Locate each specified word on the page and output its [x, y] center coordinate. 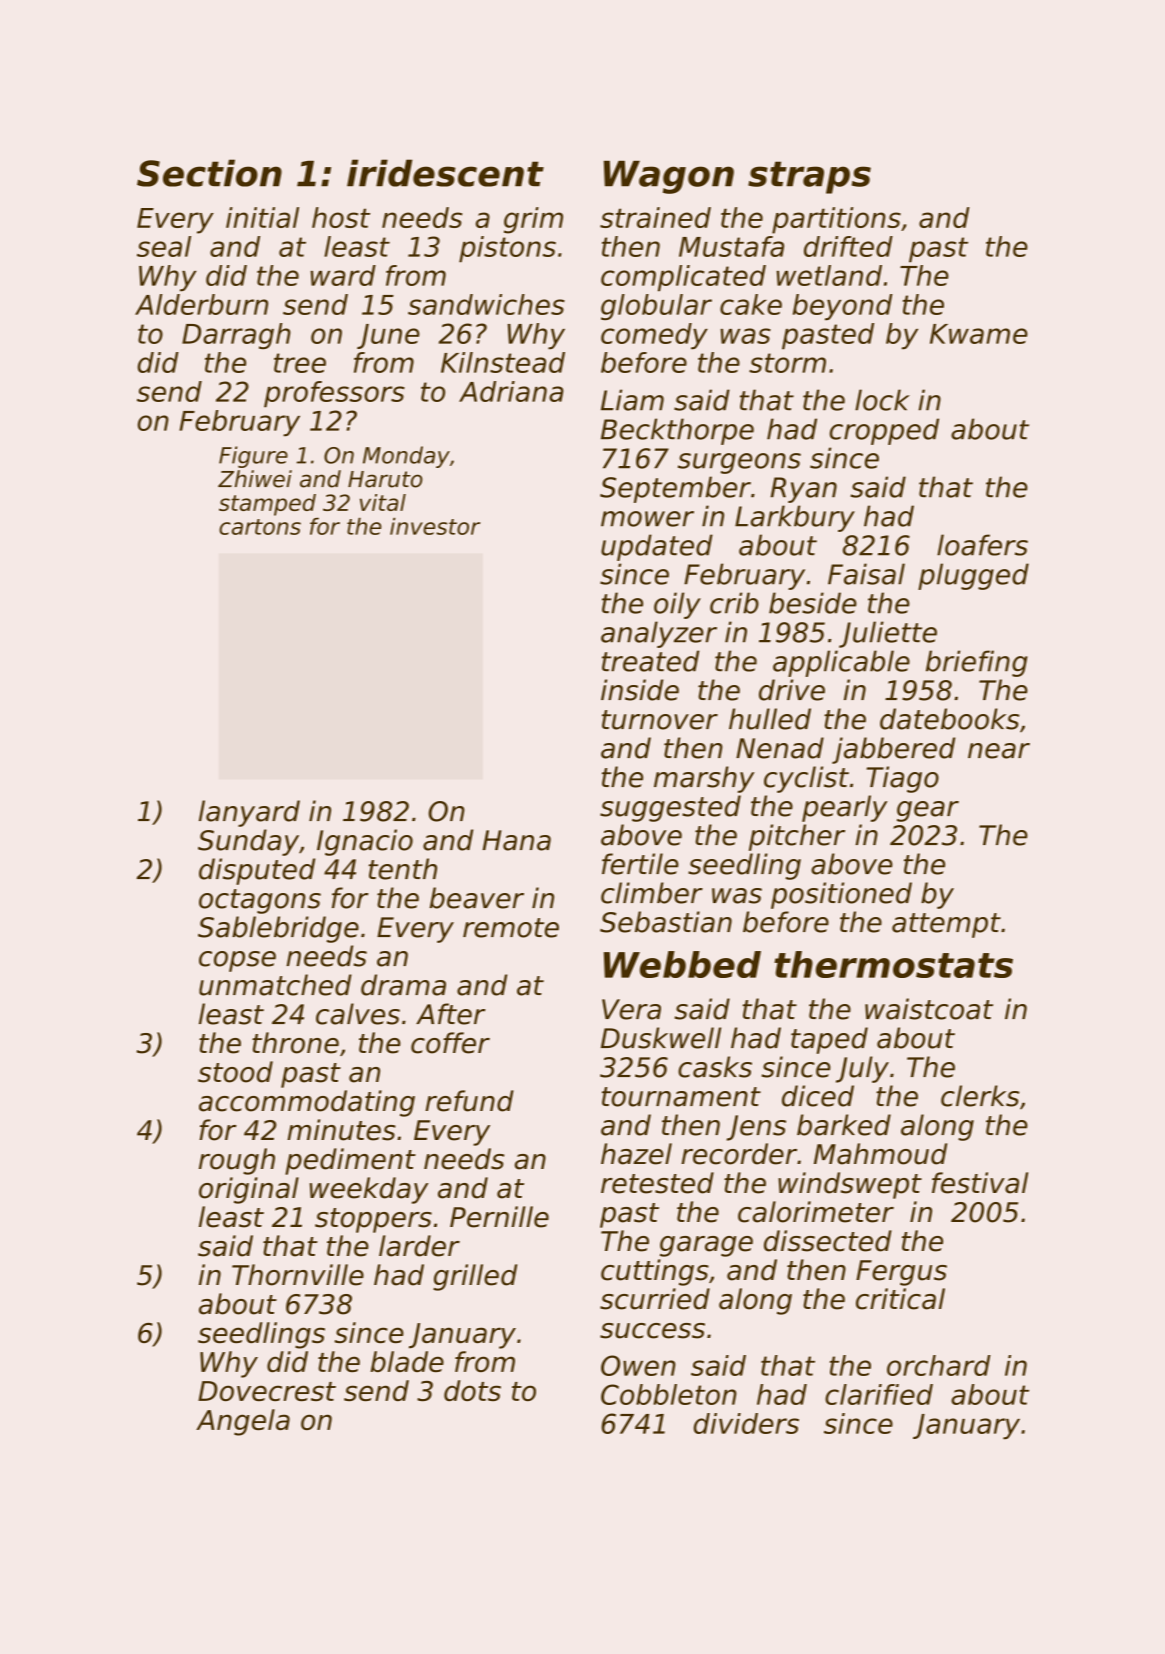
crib [734, 603]
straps [809, 177]
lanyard [249, 813]
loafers [982, 545]
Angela [243, 1422]
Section [209, 173]
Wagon [669, 177]
